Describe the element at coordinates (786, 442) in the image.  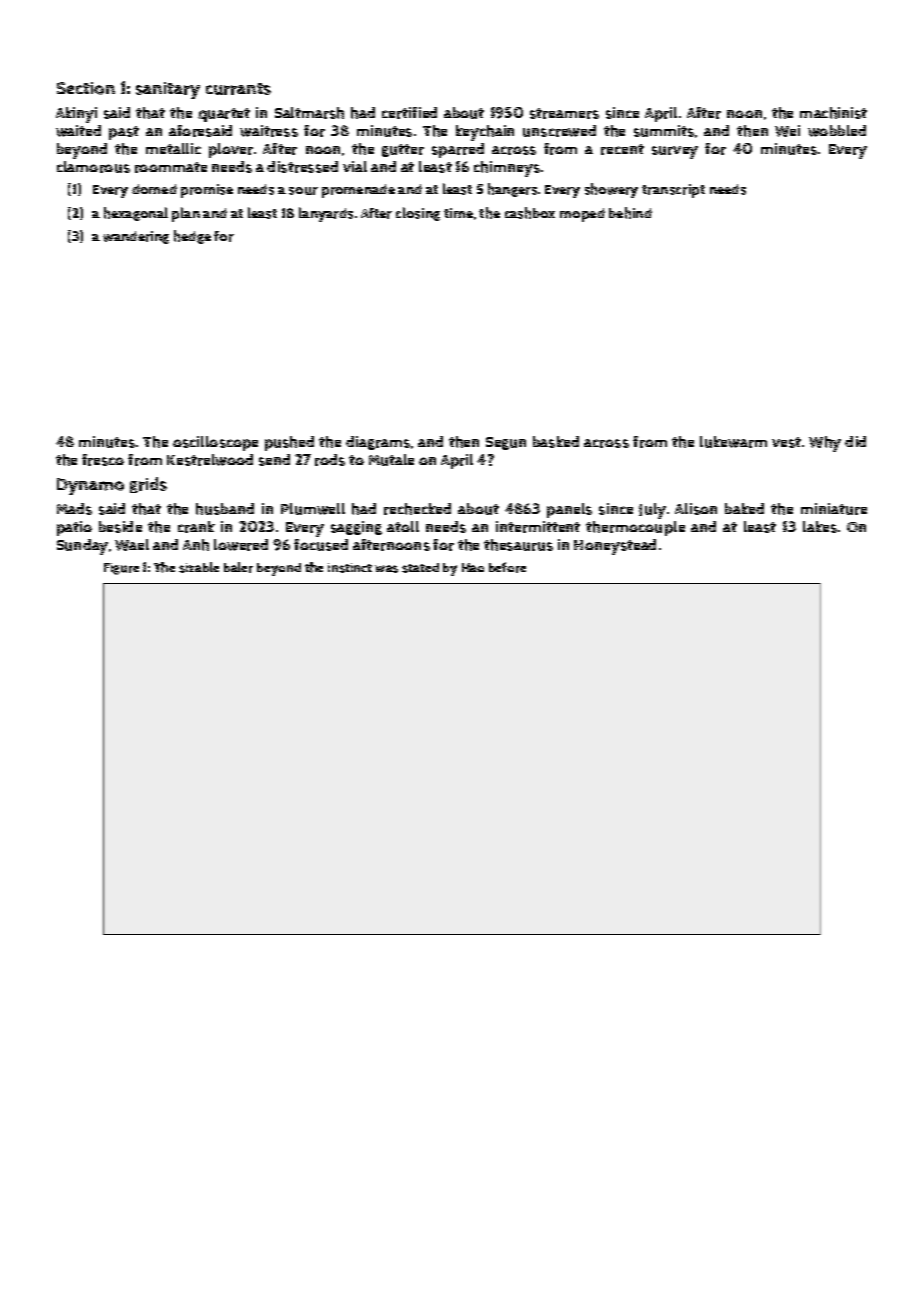
I see `vest` at that location.
